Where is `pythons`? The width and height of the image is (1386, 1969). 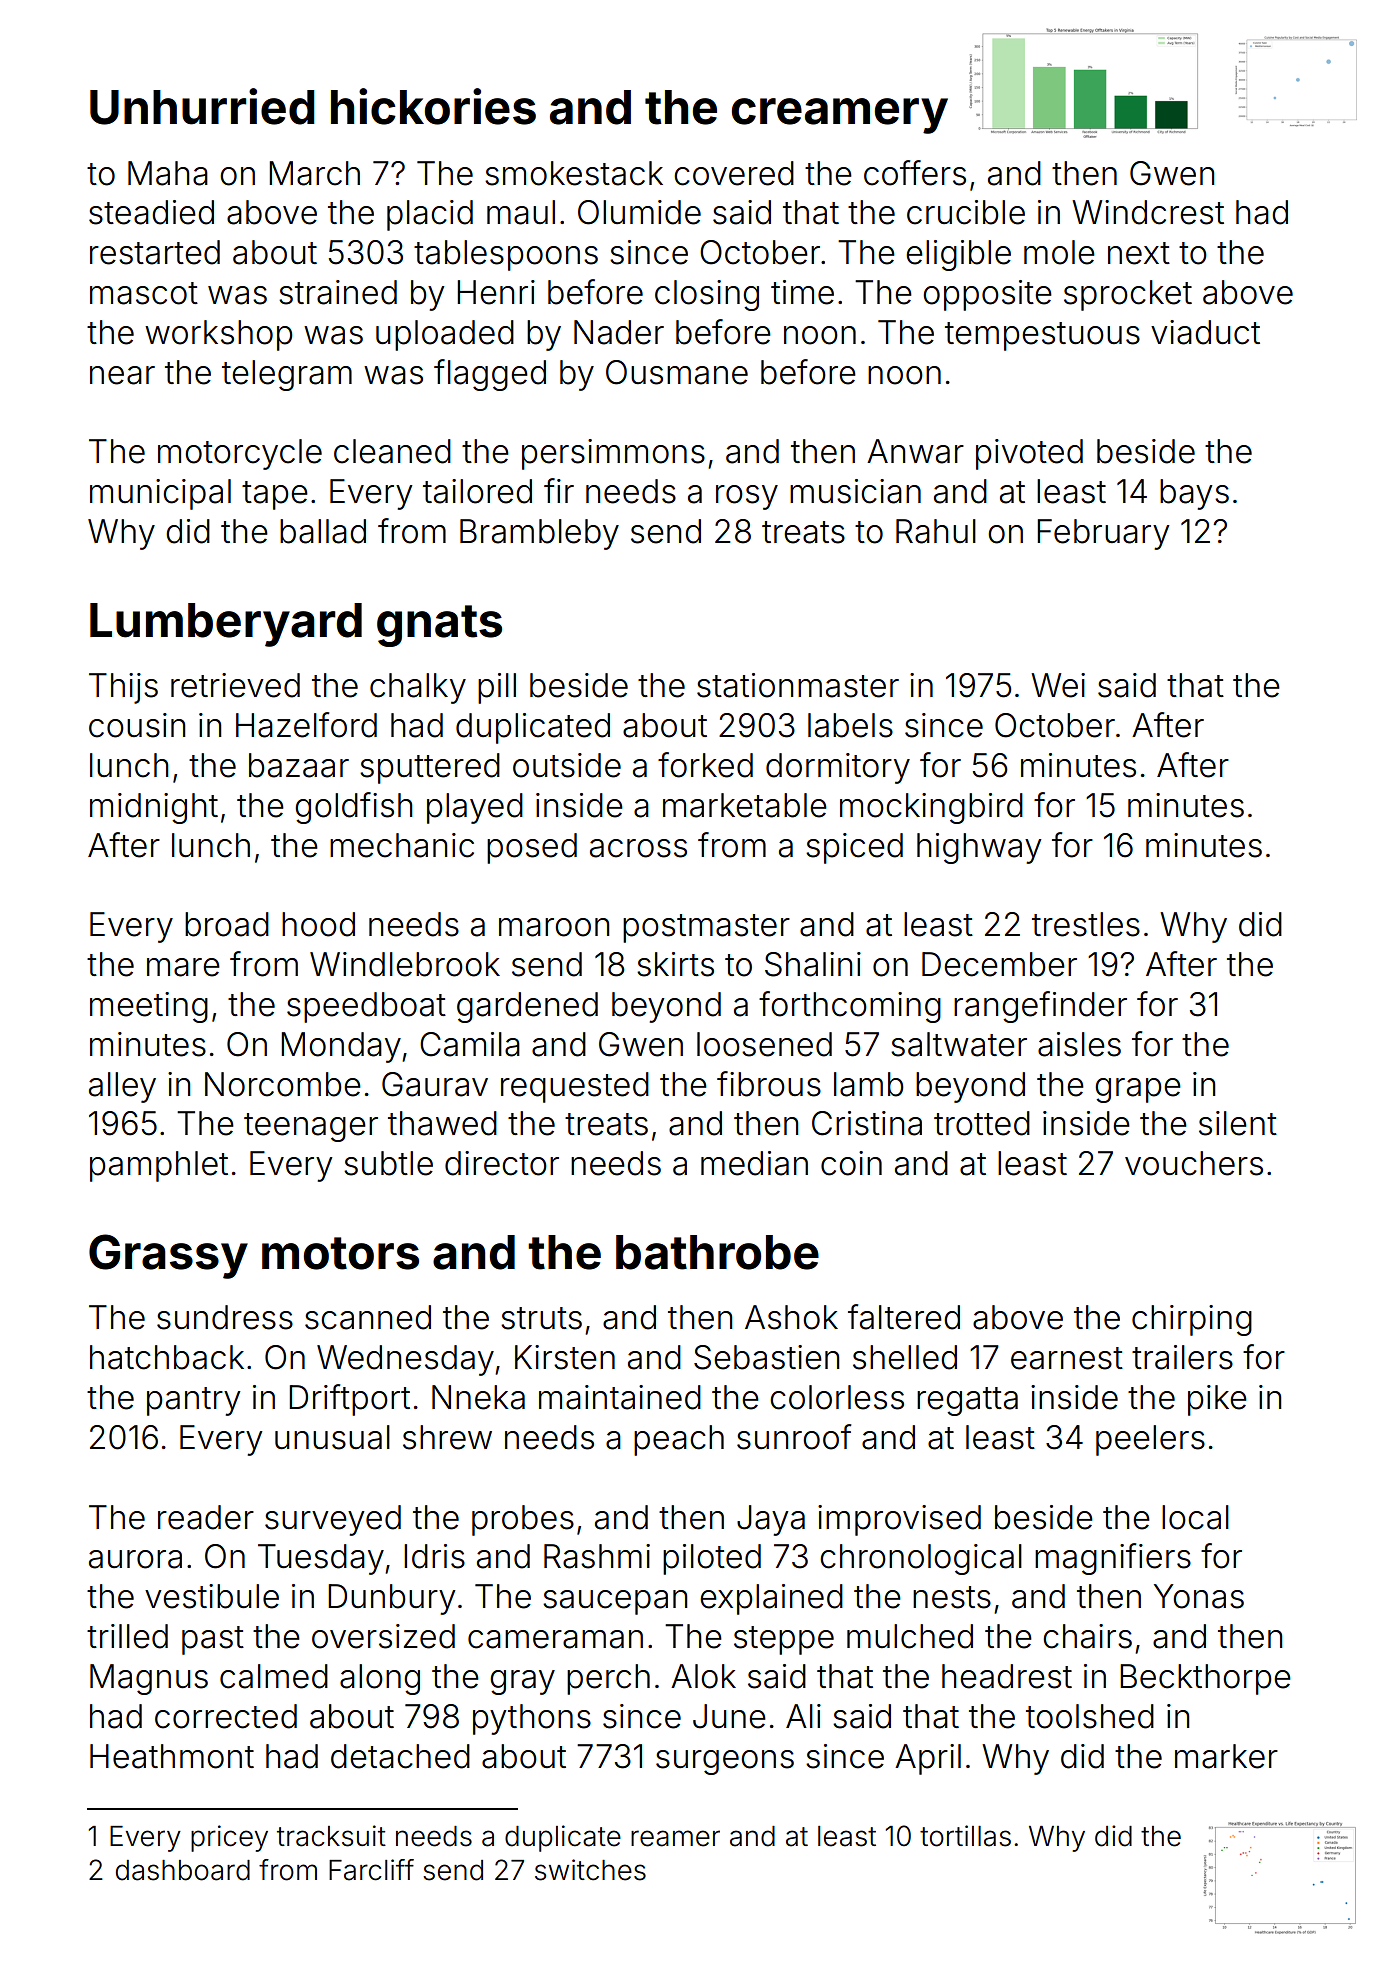
pythons is located at coordinates (532, 1719).
